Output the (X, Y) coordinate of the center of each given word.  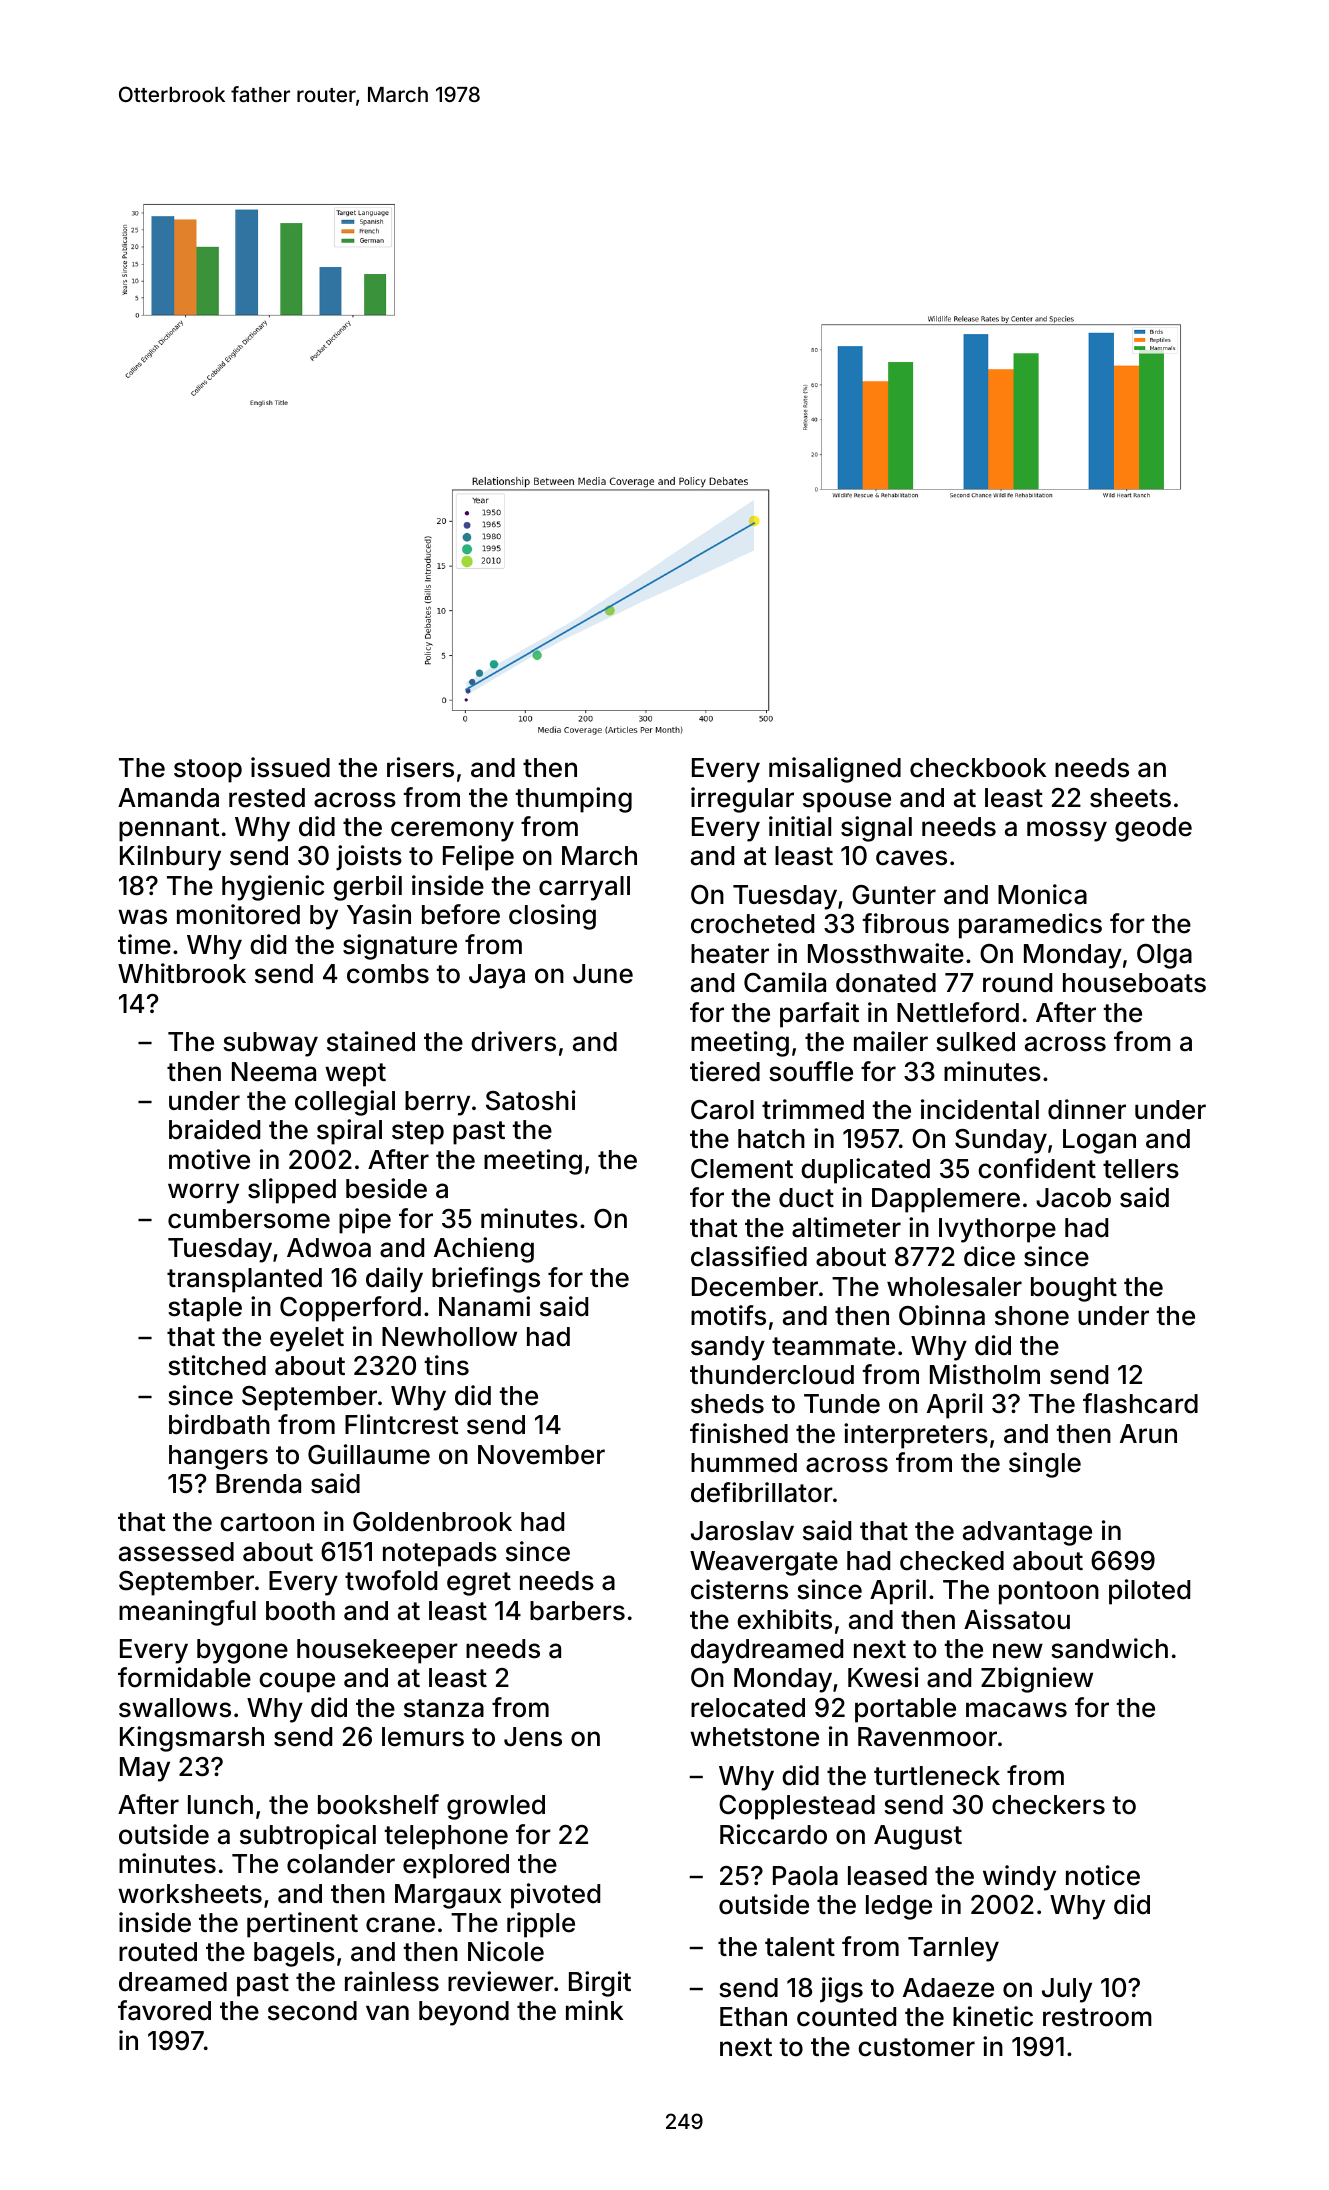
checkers (1048, 1805)
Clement (742, 1169)
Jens (533, 1737)
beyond (464, 2013)
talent (800, 1947)
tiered (725, 1071)
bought (1074, 1289)
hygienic (273, 888)
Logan (1099, 1141)
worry (203, 1193)
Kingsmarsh (192, 1739)
